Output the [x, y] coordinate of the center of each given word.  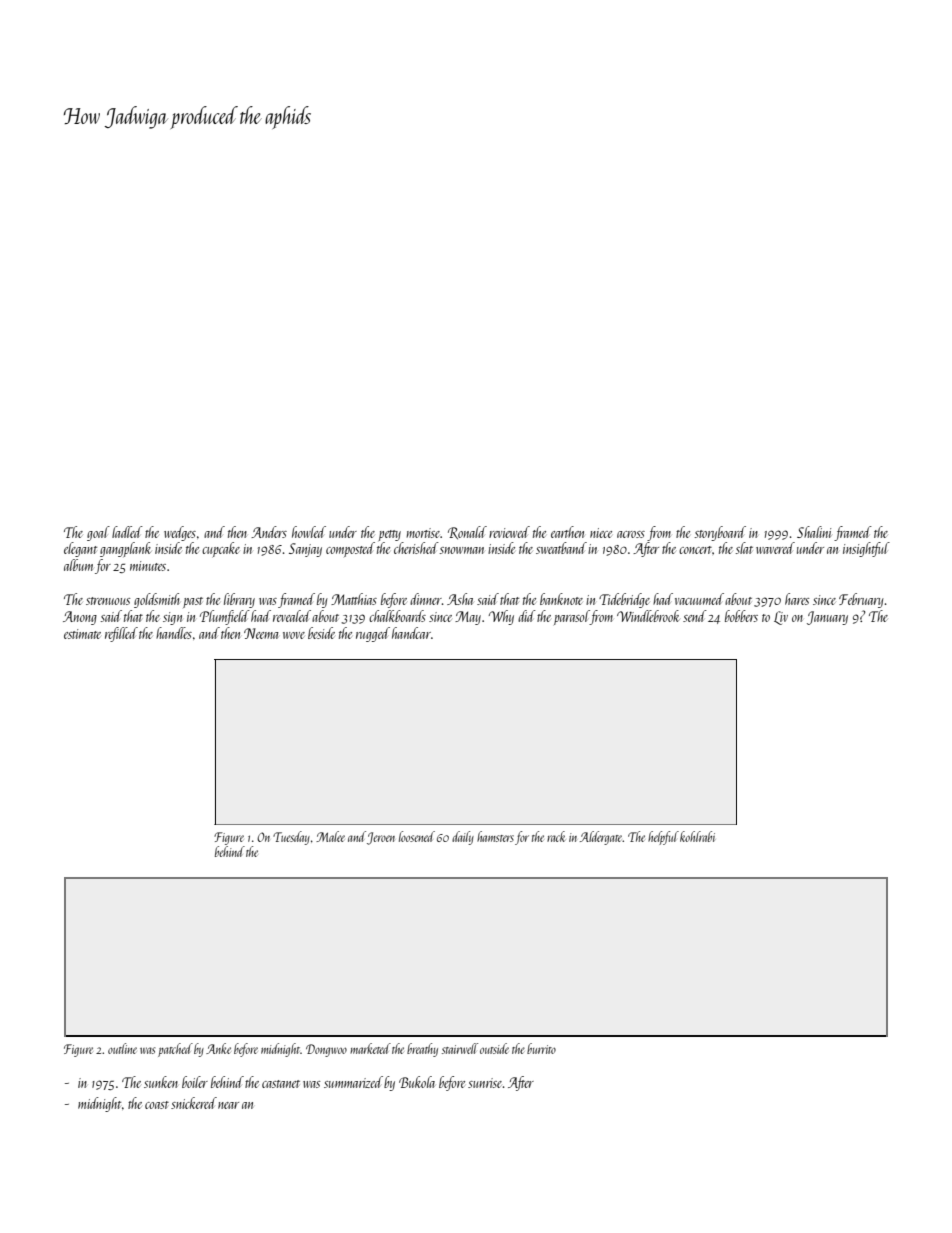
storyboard [720, 533]
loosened [417, 836]
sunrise [485, 1083]
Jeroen [381, 838]
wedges [180, 533]
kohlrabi [697, 836]
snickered [194, 1103]
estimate [82, 634]
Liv [781, 618]
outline [122, 1048]
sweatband [561, 548]
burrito [541, 1048]
